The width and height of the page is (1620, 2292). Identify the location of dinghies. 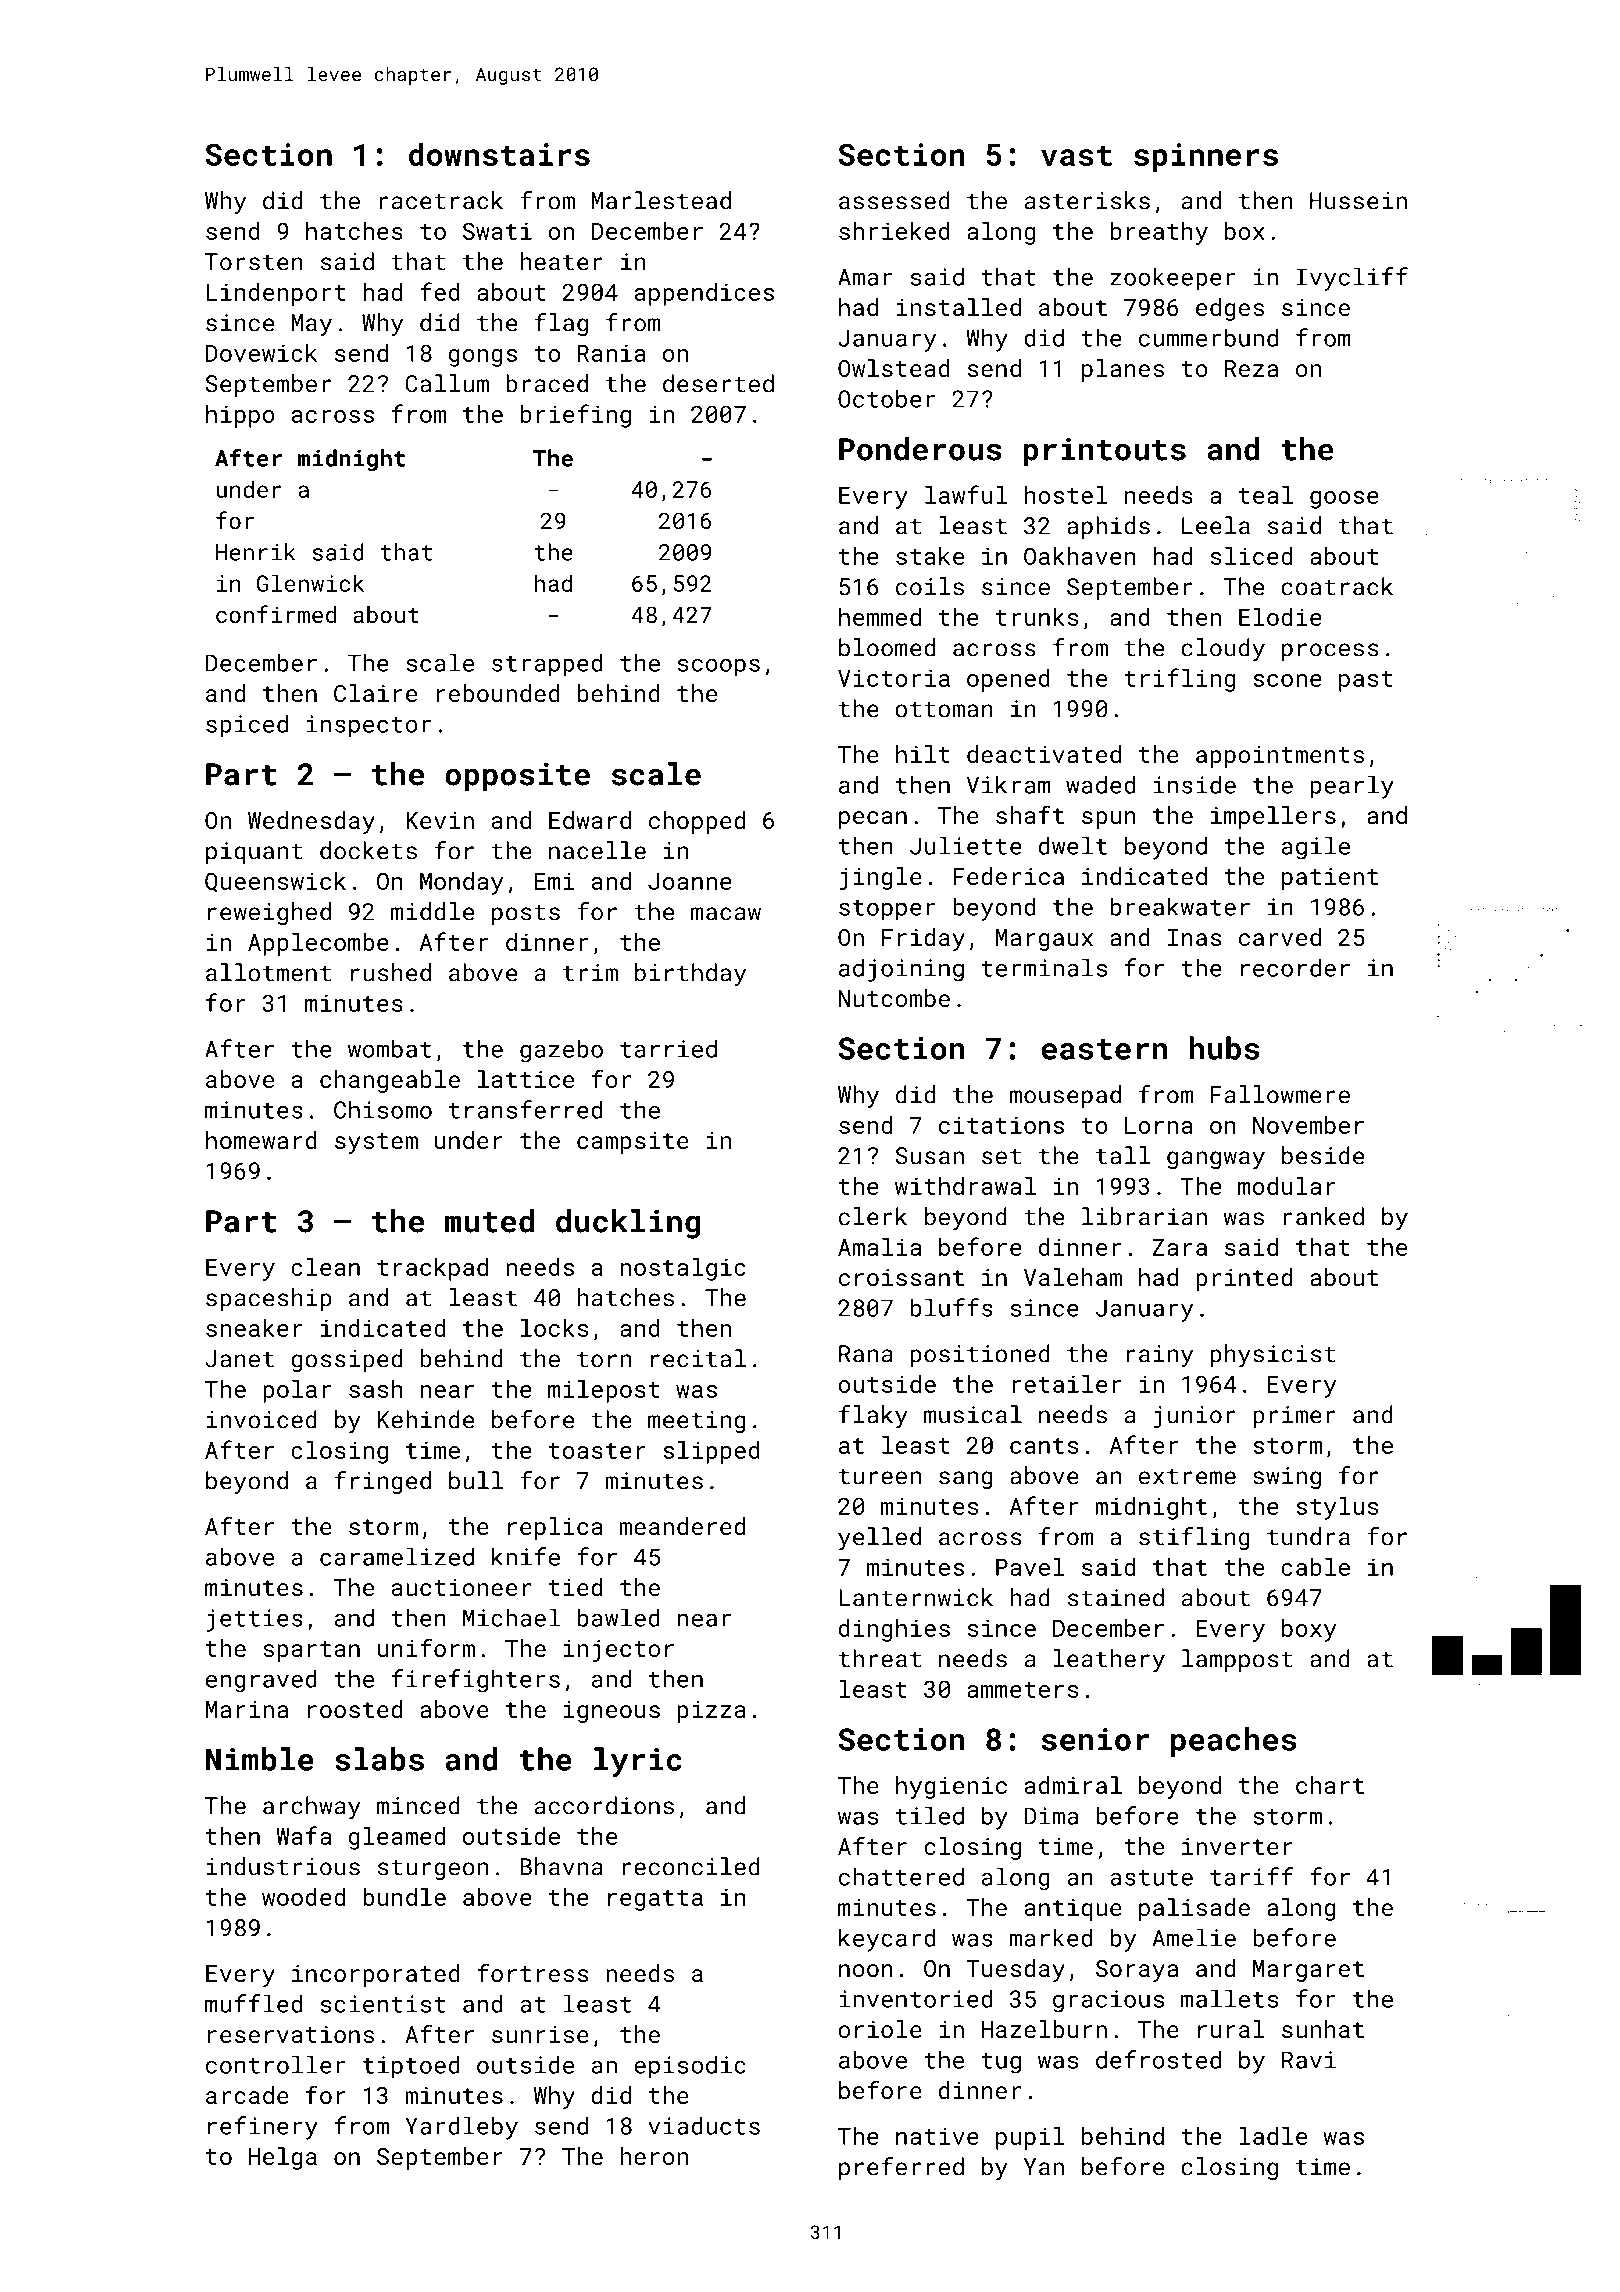
(894, 1630).
